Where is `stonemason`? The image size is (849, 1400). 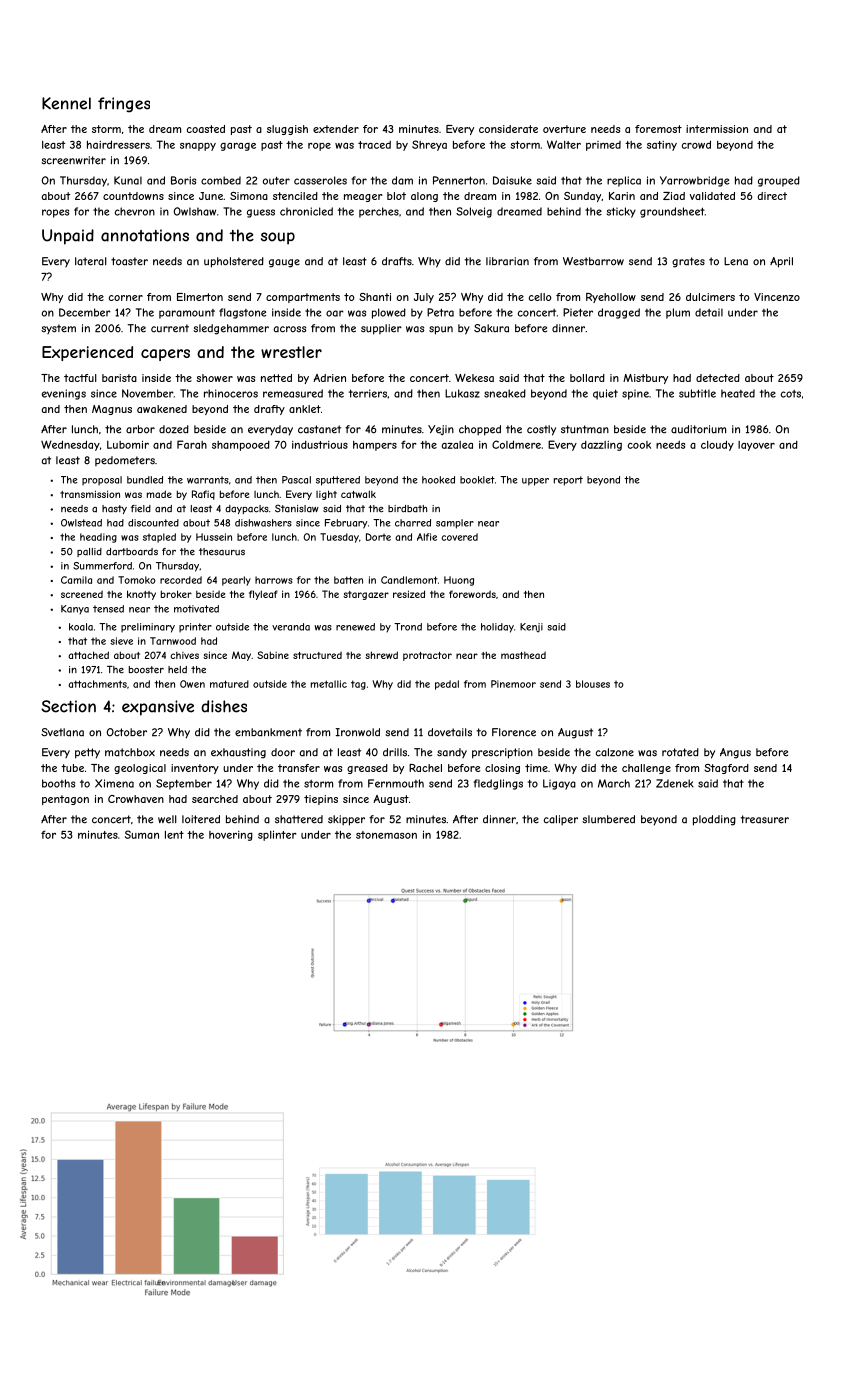 stonemason is located at coordinates (386, 835).
